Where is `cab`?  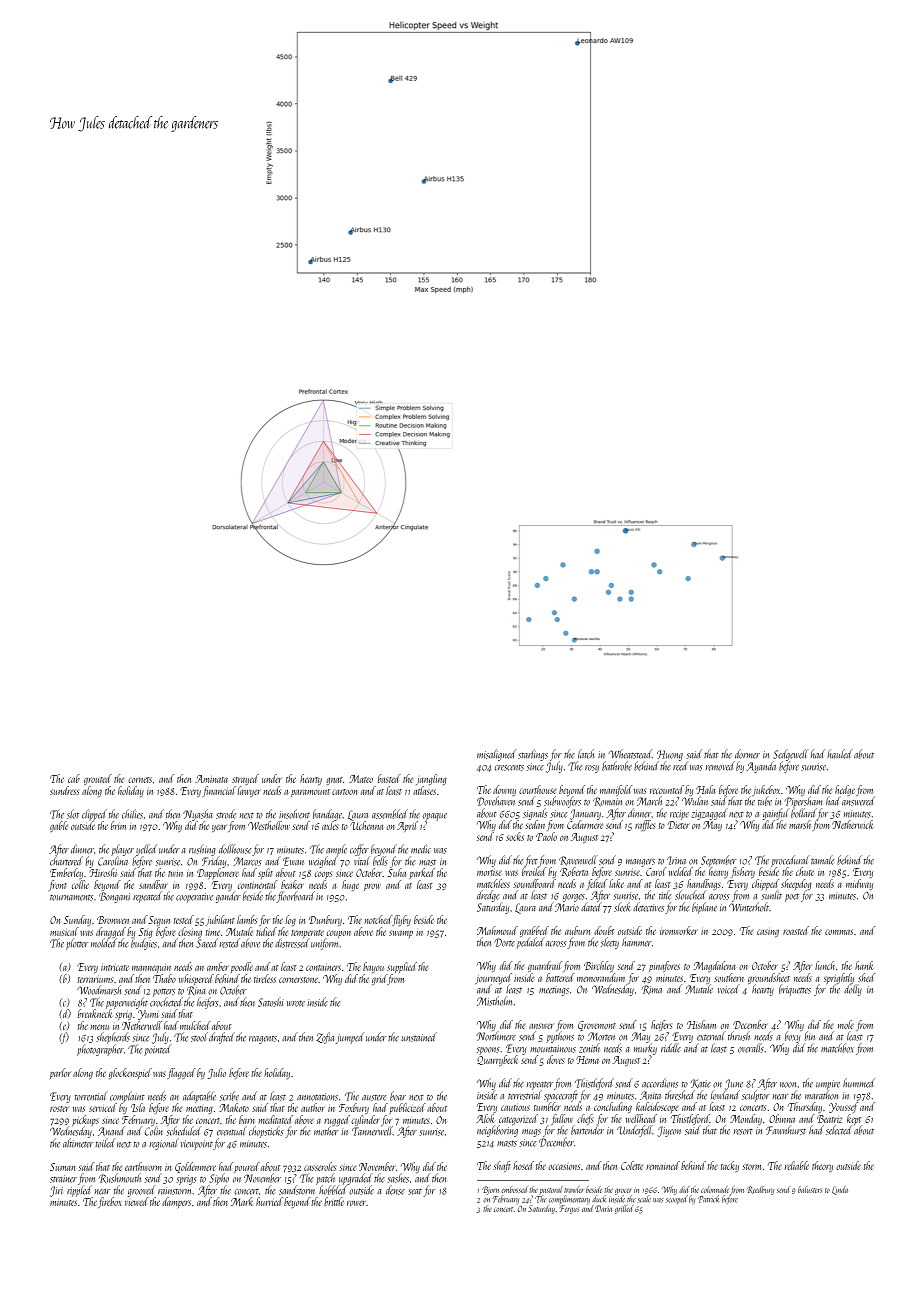 cab is located at coordinates (74, 778).
